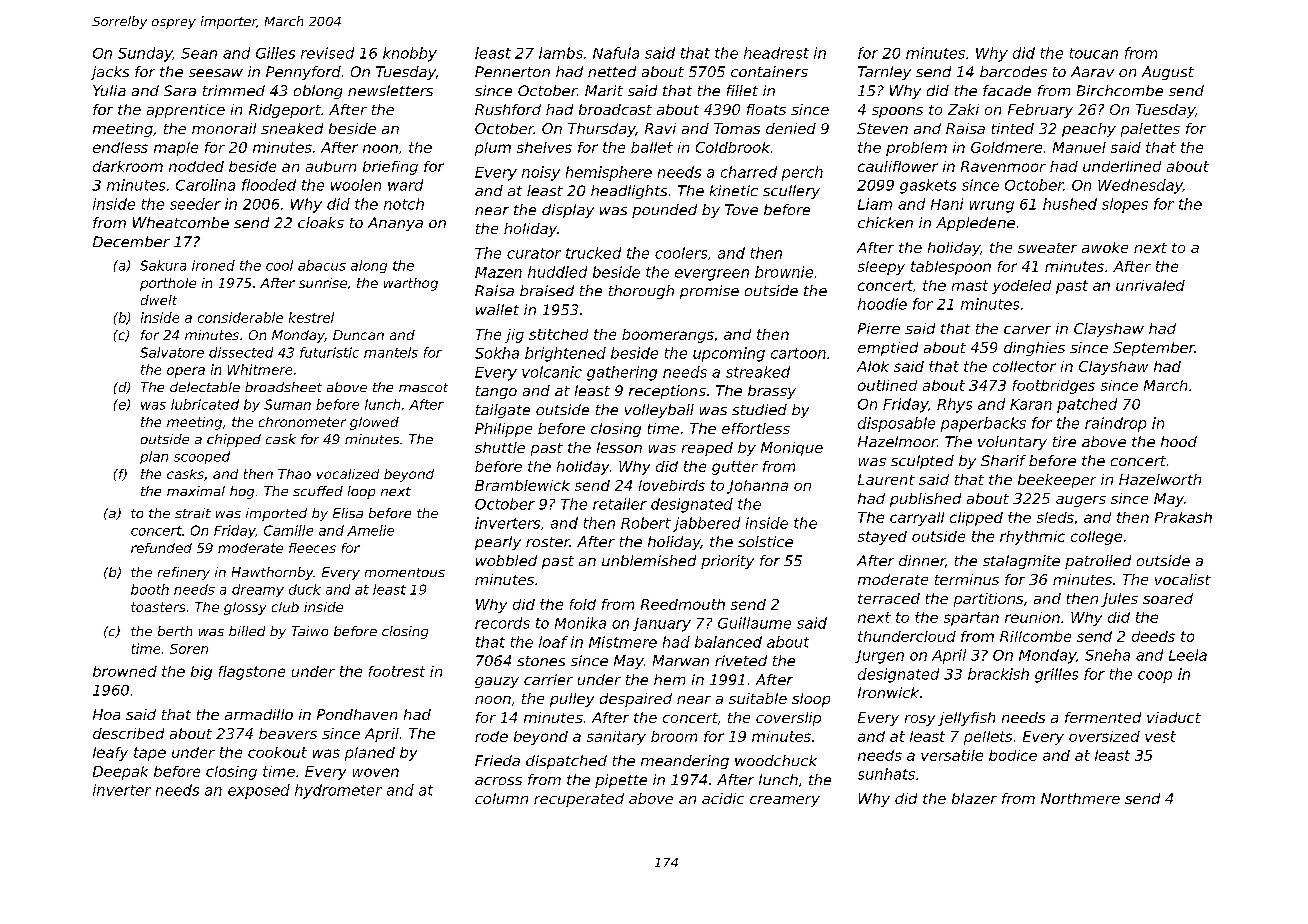  Describe the element at coordinates (1003, 166) in the document. I see `Ravenmoor` at that location.
